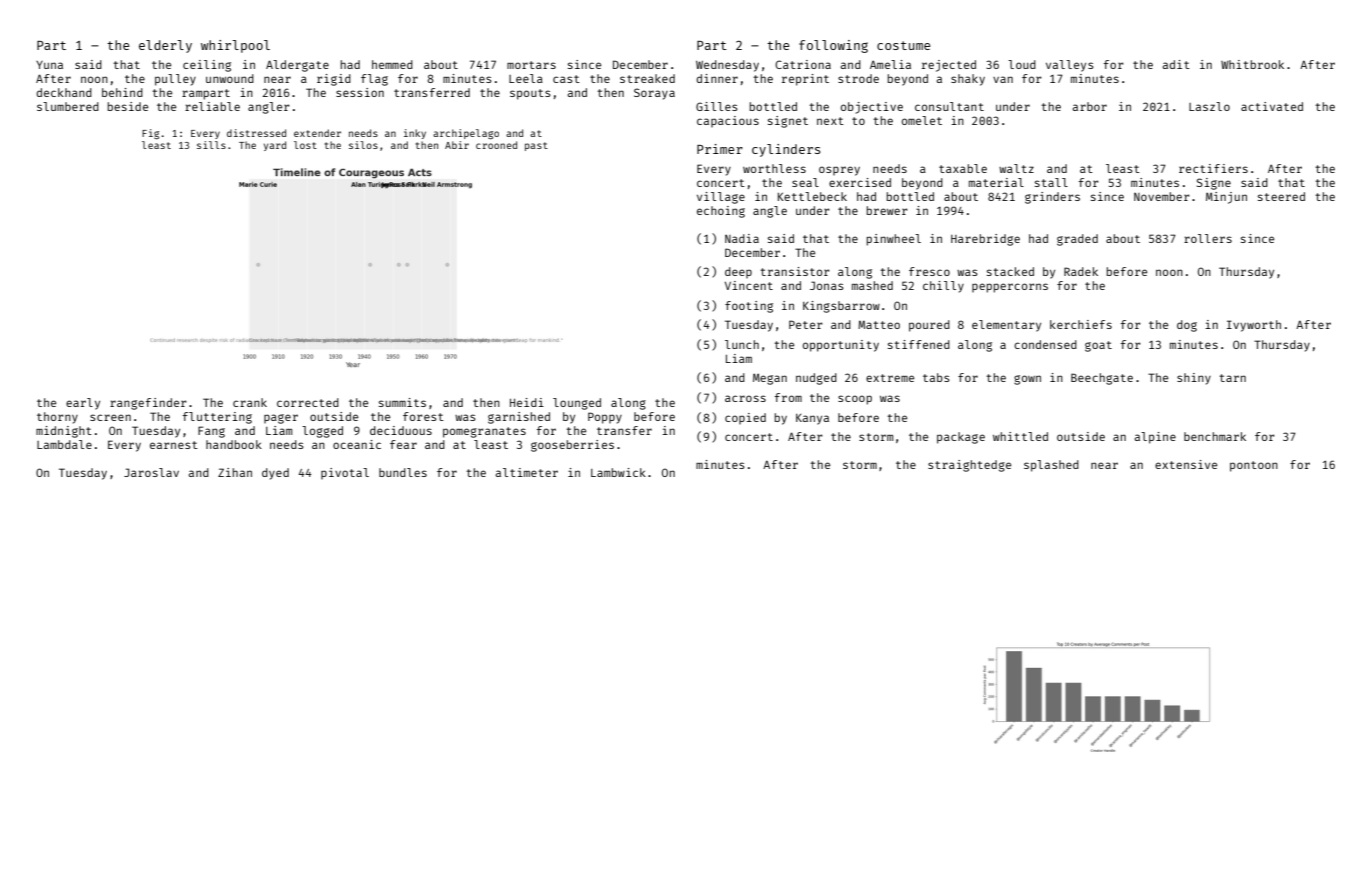 This image has height=887, width=1372. What do you see at coordinates (985, 240) in the image?
I see `Harebridge` at bounding box center [985, 240].
